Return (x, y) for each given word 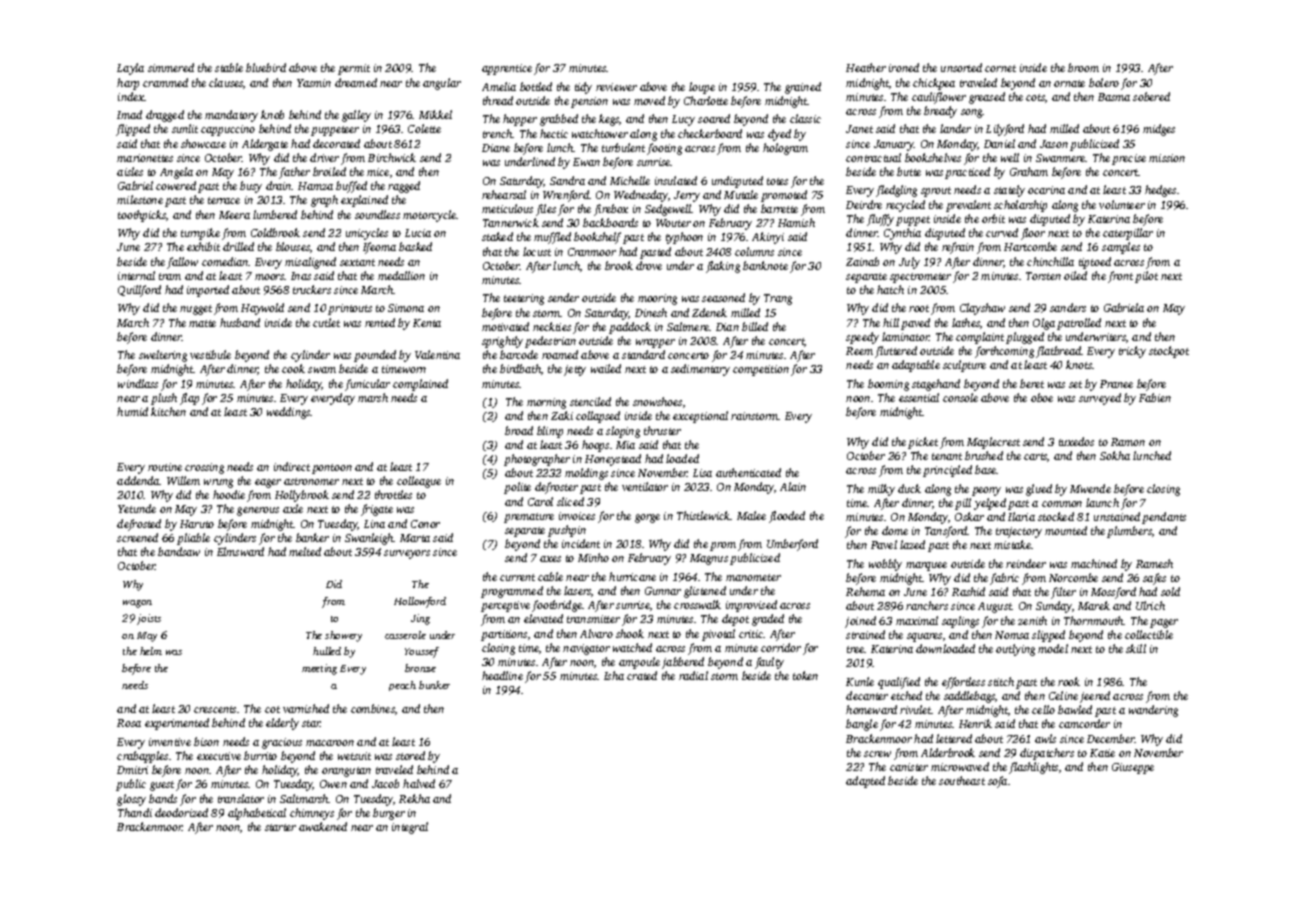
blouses (293, 246)
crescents (215, 709)
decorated (336, 143)
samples (1121, 248)
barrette (779, 208)
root (919, 308)
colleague (419, 482)
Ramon (1128, 442)
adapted (865, 782)
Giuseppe (1133, 768)
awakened (323, 826)
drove (649, 265)
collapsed (598, 417)
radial (693, 675)
